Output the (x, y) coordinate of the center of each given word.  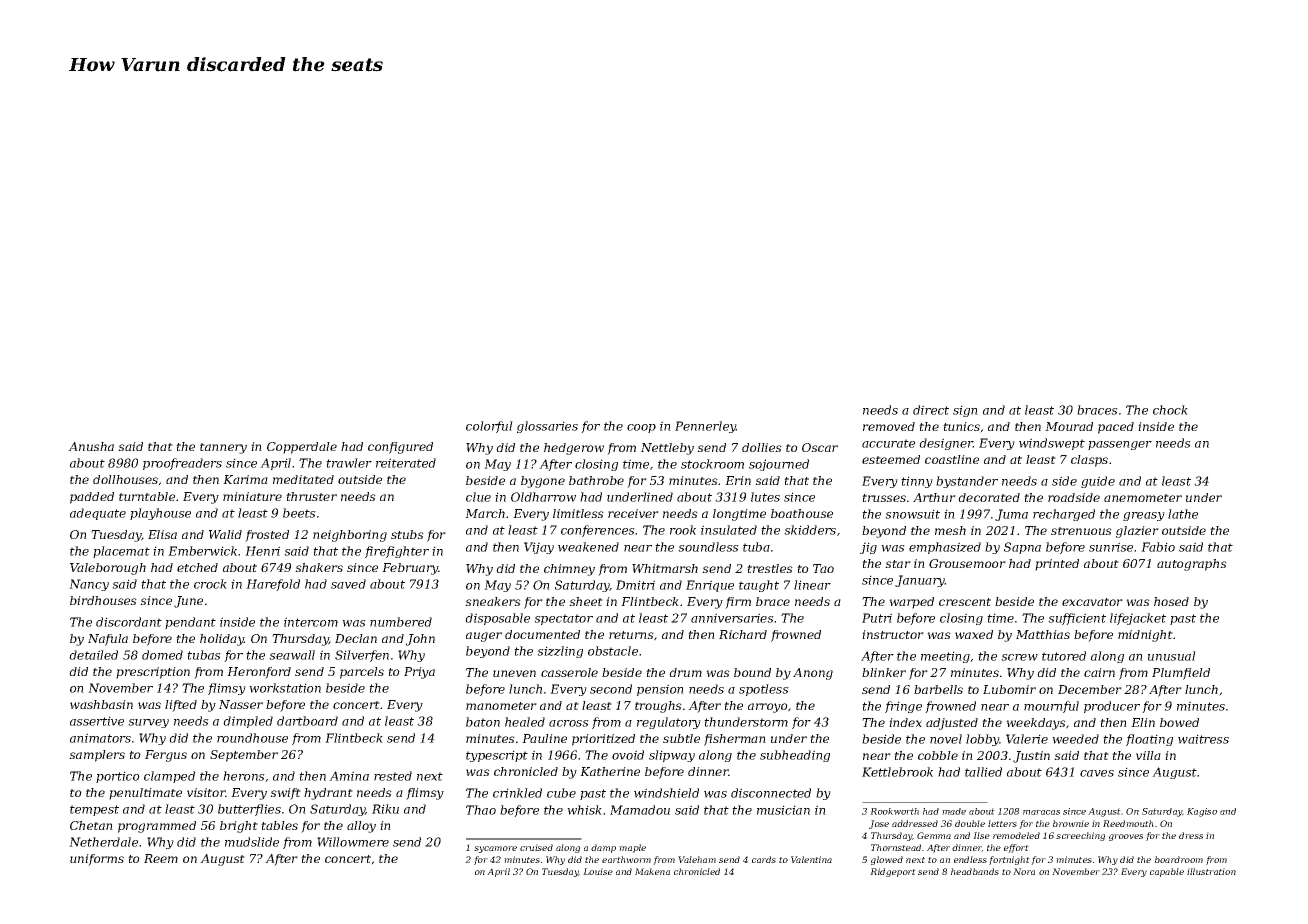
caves (1097, 773)
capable (1167, 872)
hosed (1171, 601)
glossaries (547, 427)
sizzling (560, 652)
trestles (770, 568)
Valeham (697, 859)
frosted (267, 536)
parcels (362, 673)
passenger (1120, 445)
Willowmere (353, 842)
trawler (349, 463)
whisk (584, 810)
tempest (94, 810)
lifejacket (1138, 619)
